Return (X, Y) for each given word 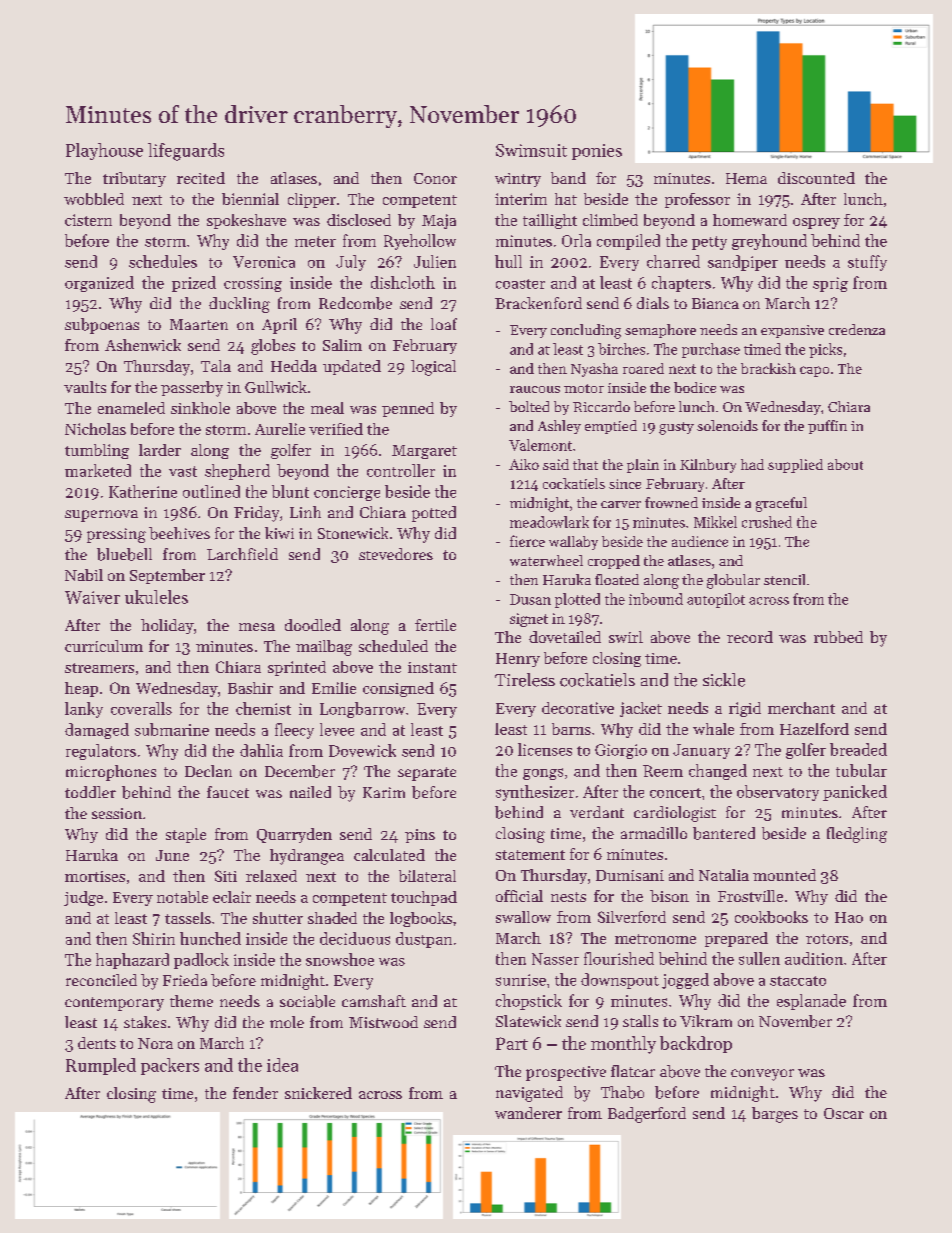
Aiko (524, 464)
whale (713, 729)
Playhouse (104, 151)
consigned (398, 689)
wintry (518, 180)
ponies (597, 152)
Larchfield (242, 554)
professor (697, 200)
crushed (767, 522)
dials (653, 303)
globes (273, 347)
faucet (228, 792)
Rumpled (101, 1066)
